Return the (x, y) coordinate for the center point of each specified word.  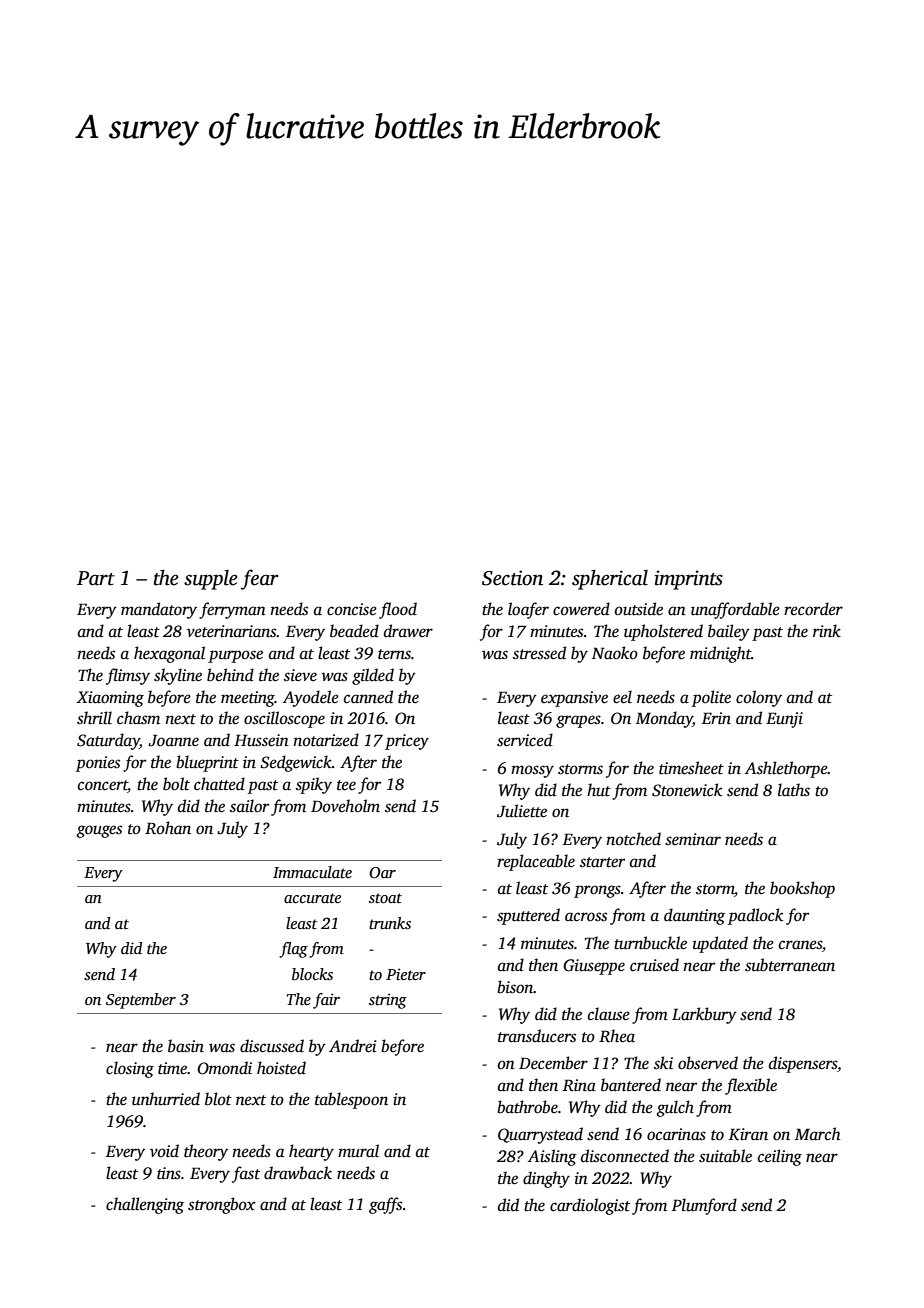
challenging (145, 1205)
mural (358, 1151)
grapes (578, 721)
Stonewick (687, 790)
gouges (99, 831)
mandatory (159, 610)
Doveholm (345, 806)
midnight (720, 654)
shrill (94, 718)
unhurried (166, 1099)
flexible (751, 1086)
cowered (581, 609)
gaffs (385, 1205)
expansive (574, 699)
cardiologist (590, 1206)
